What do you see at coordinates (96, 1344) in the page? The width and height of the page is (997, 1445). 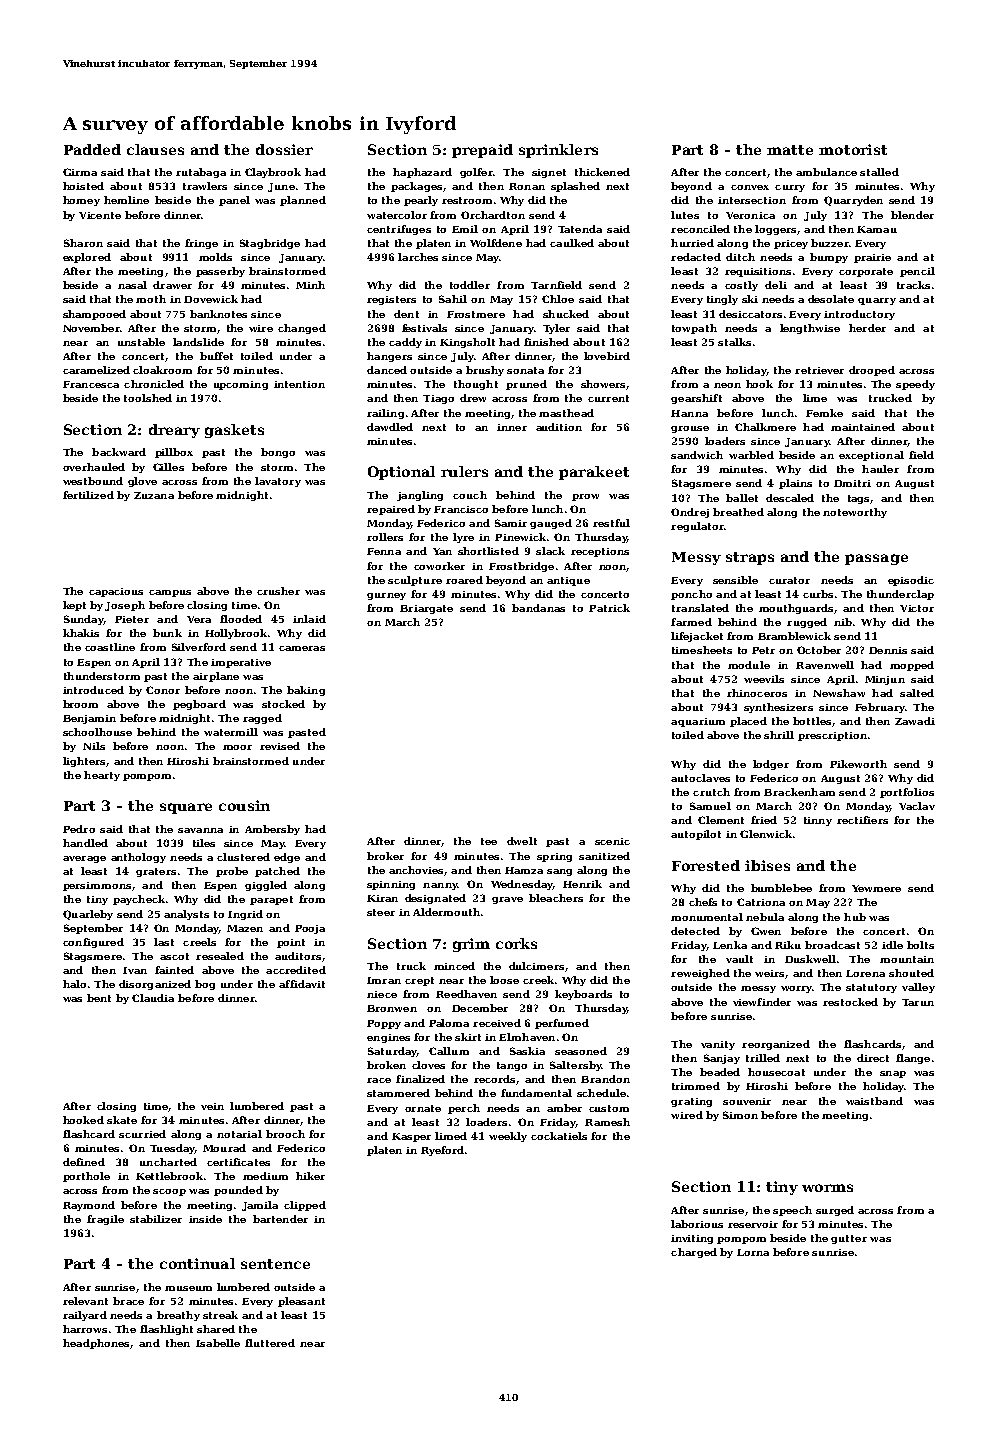 I see `headphones` at bounding box center [96, 1344].
